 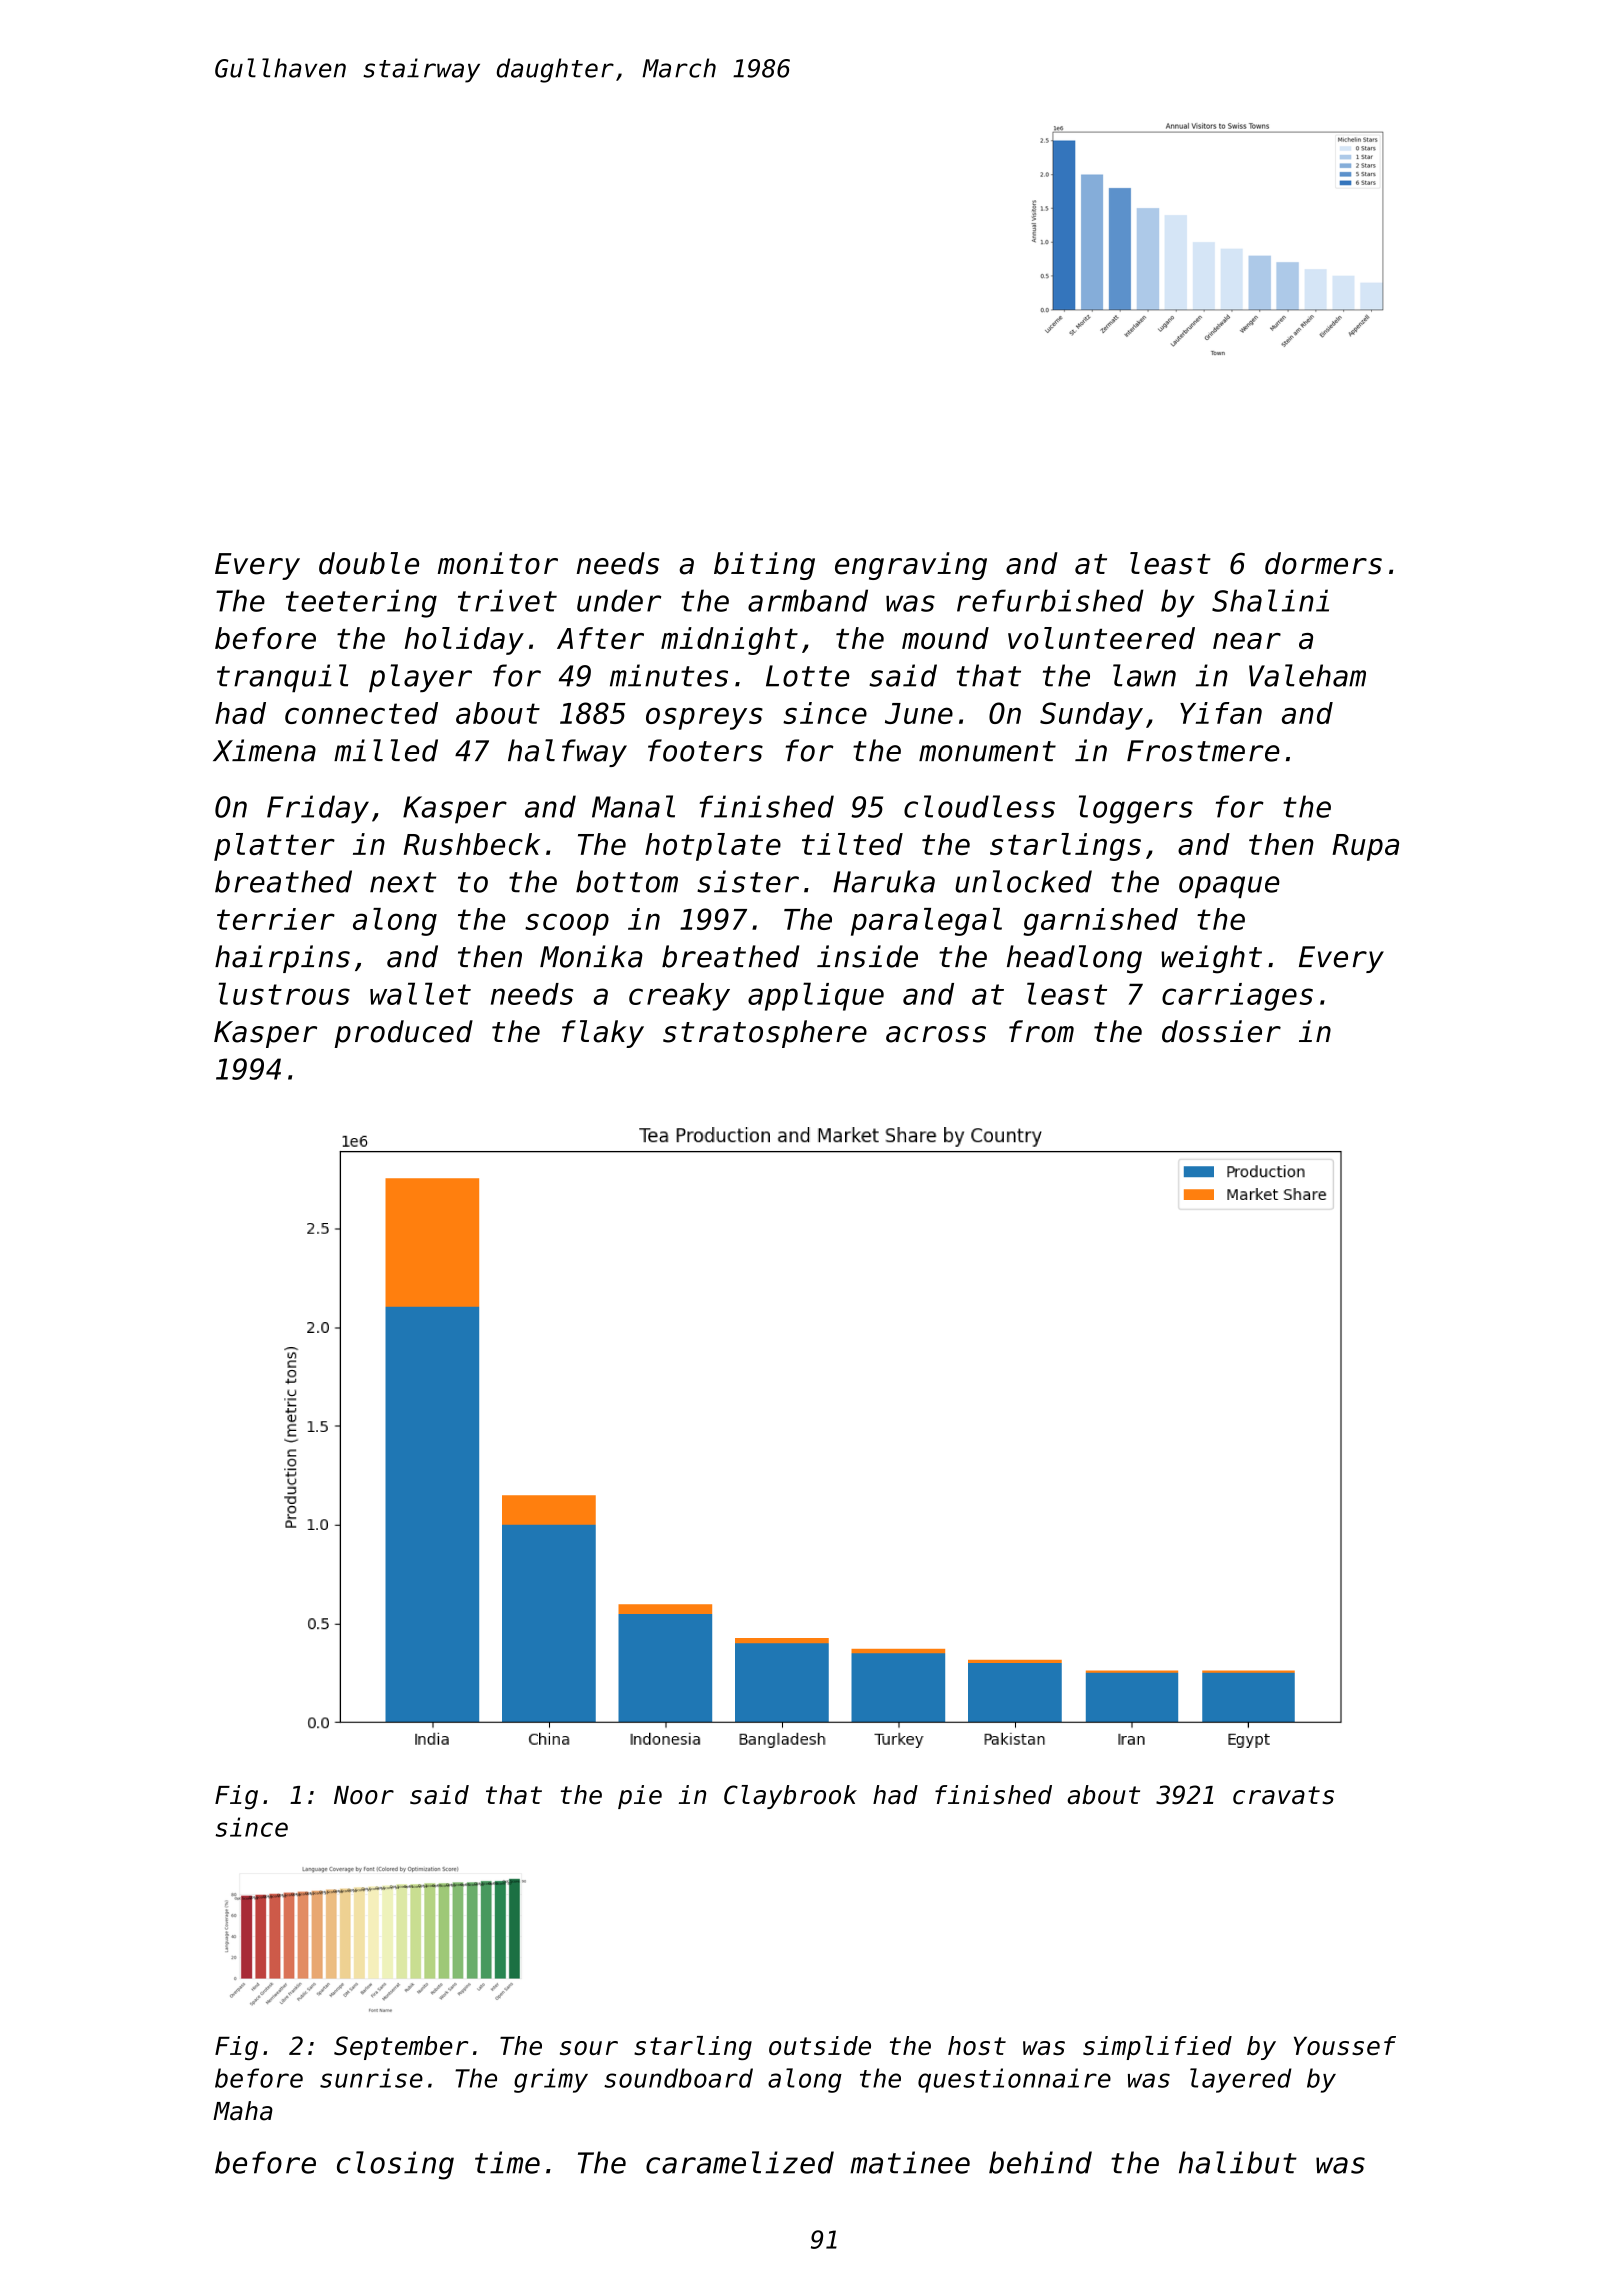 What do you see at coordinates (790, 1797) in the screenshot?
I see `Claybrook` at bounding box center [790, 1797].
